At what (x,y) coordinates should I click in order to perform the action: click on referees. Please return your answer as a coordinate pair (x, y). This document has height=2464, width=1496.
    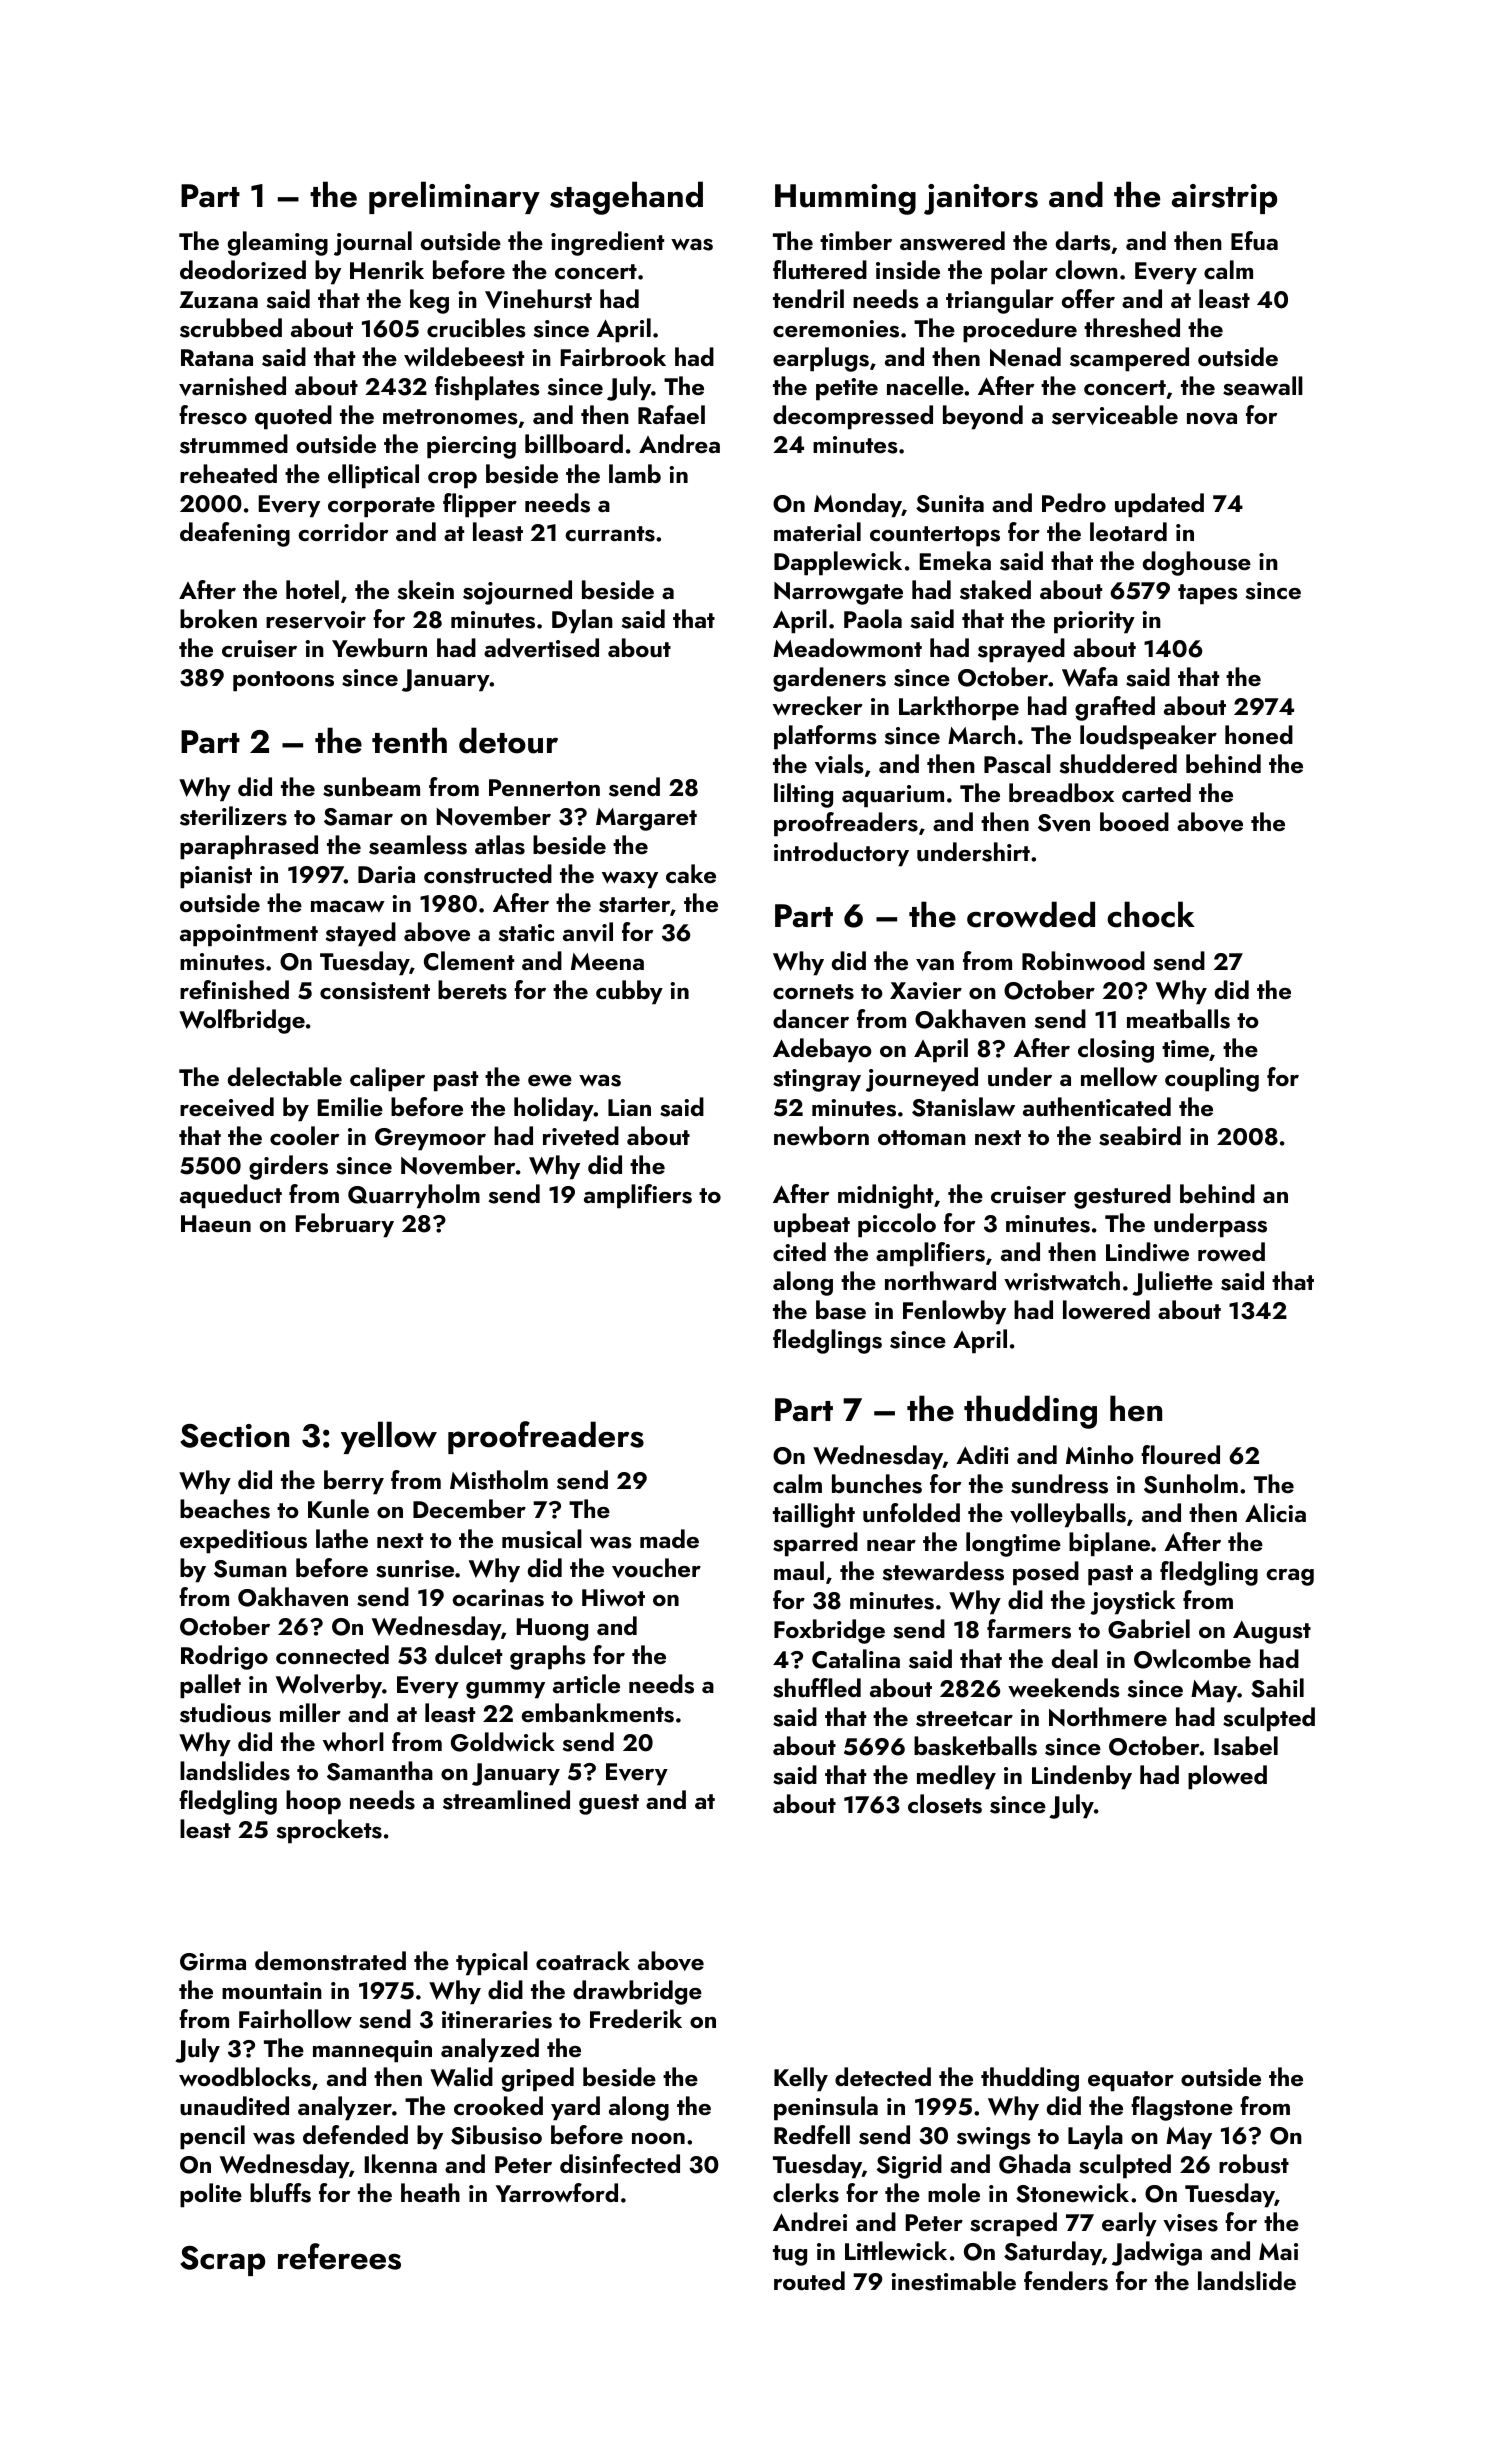
    Looking at the image, I should click on (339, 2256).
